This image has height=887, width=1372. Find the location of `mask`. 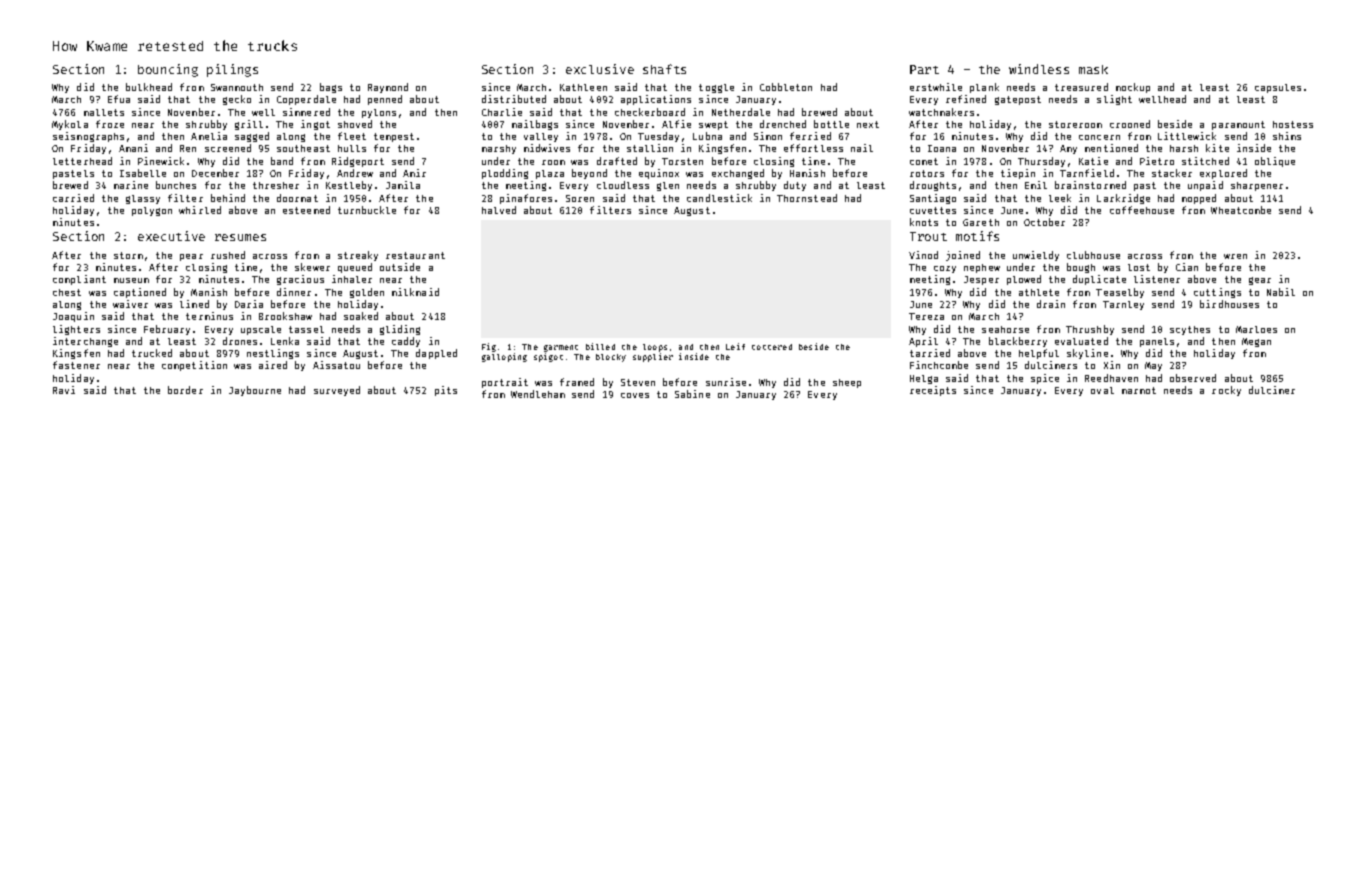

mask is located at coordinates (1093, 69).
